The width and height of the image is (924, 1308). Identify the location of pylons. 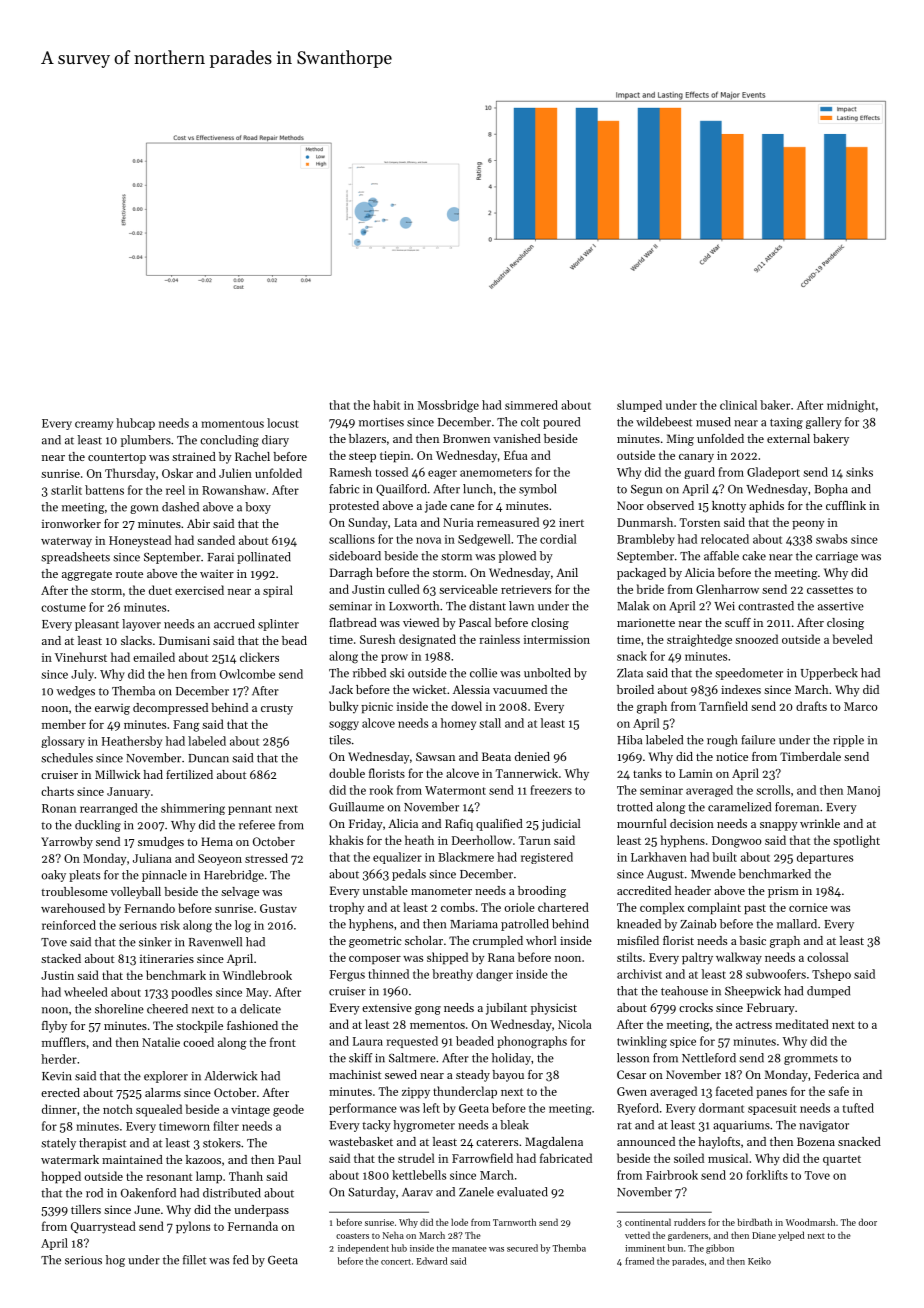
(193, 1227).
